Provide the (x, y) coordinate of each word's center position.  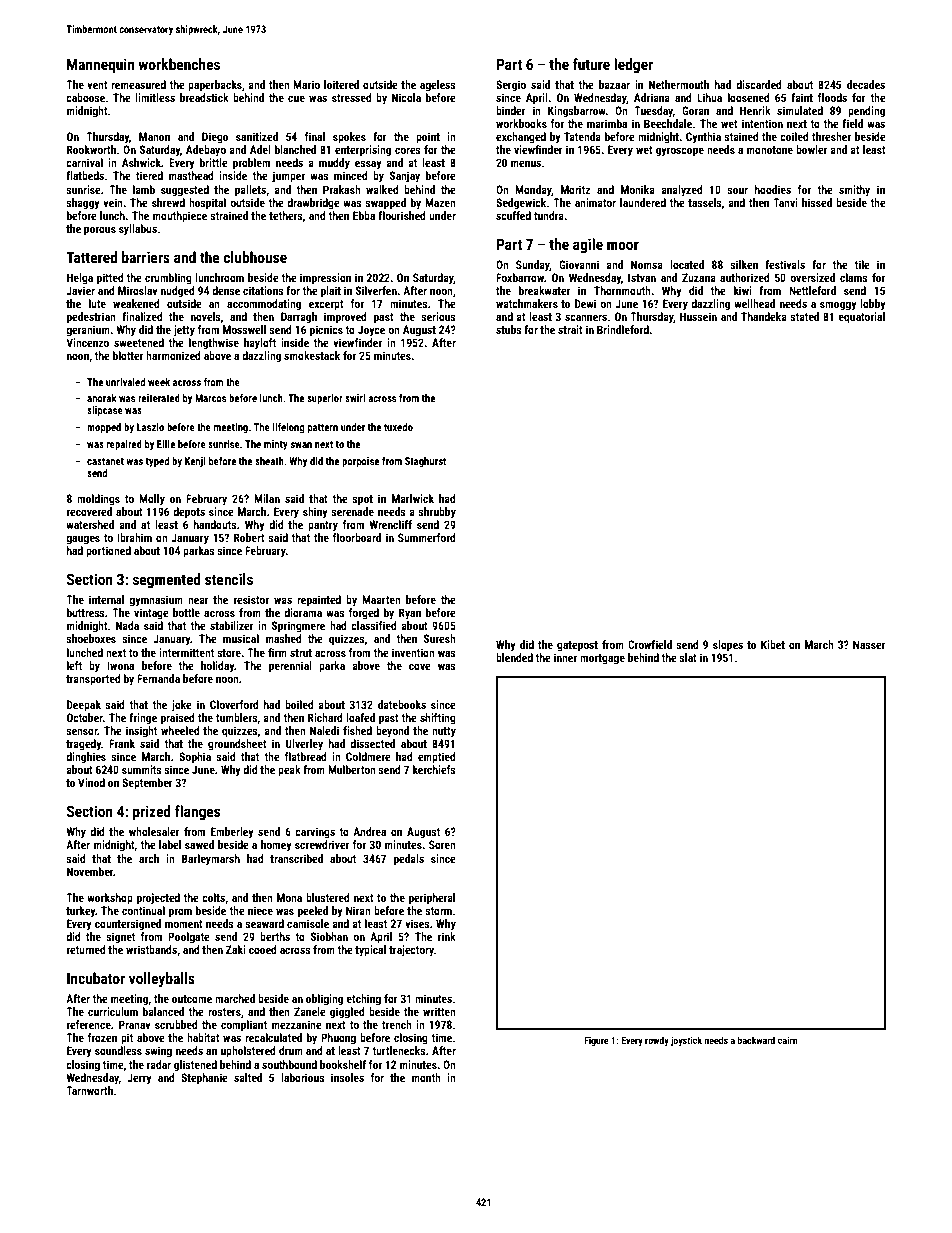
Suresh (440, 638)
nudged (178, 292)
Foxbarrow (520, 277)
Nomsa (647, 264)
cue (296, 98)
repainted (319, 601)
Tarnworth (89, 1090)
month (426, 1077)
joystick (686, 1041)
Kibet (773, 644)
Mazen (440, 202)
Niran (358, 910)
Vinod (91, 782)
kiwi (743, 290)
